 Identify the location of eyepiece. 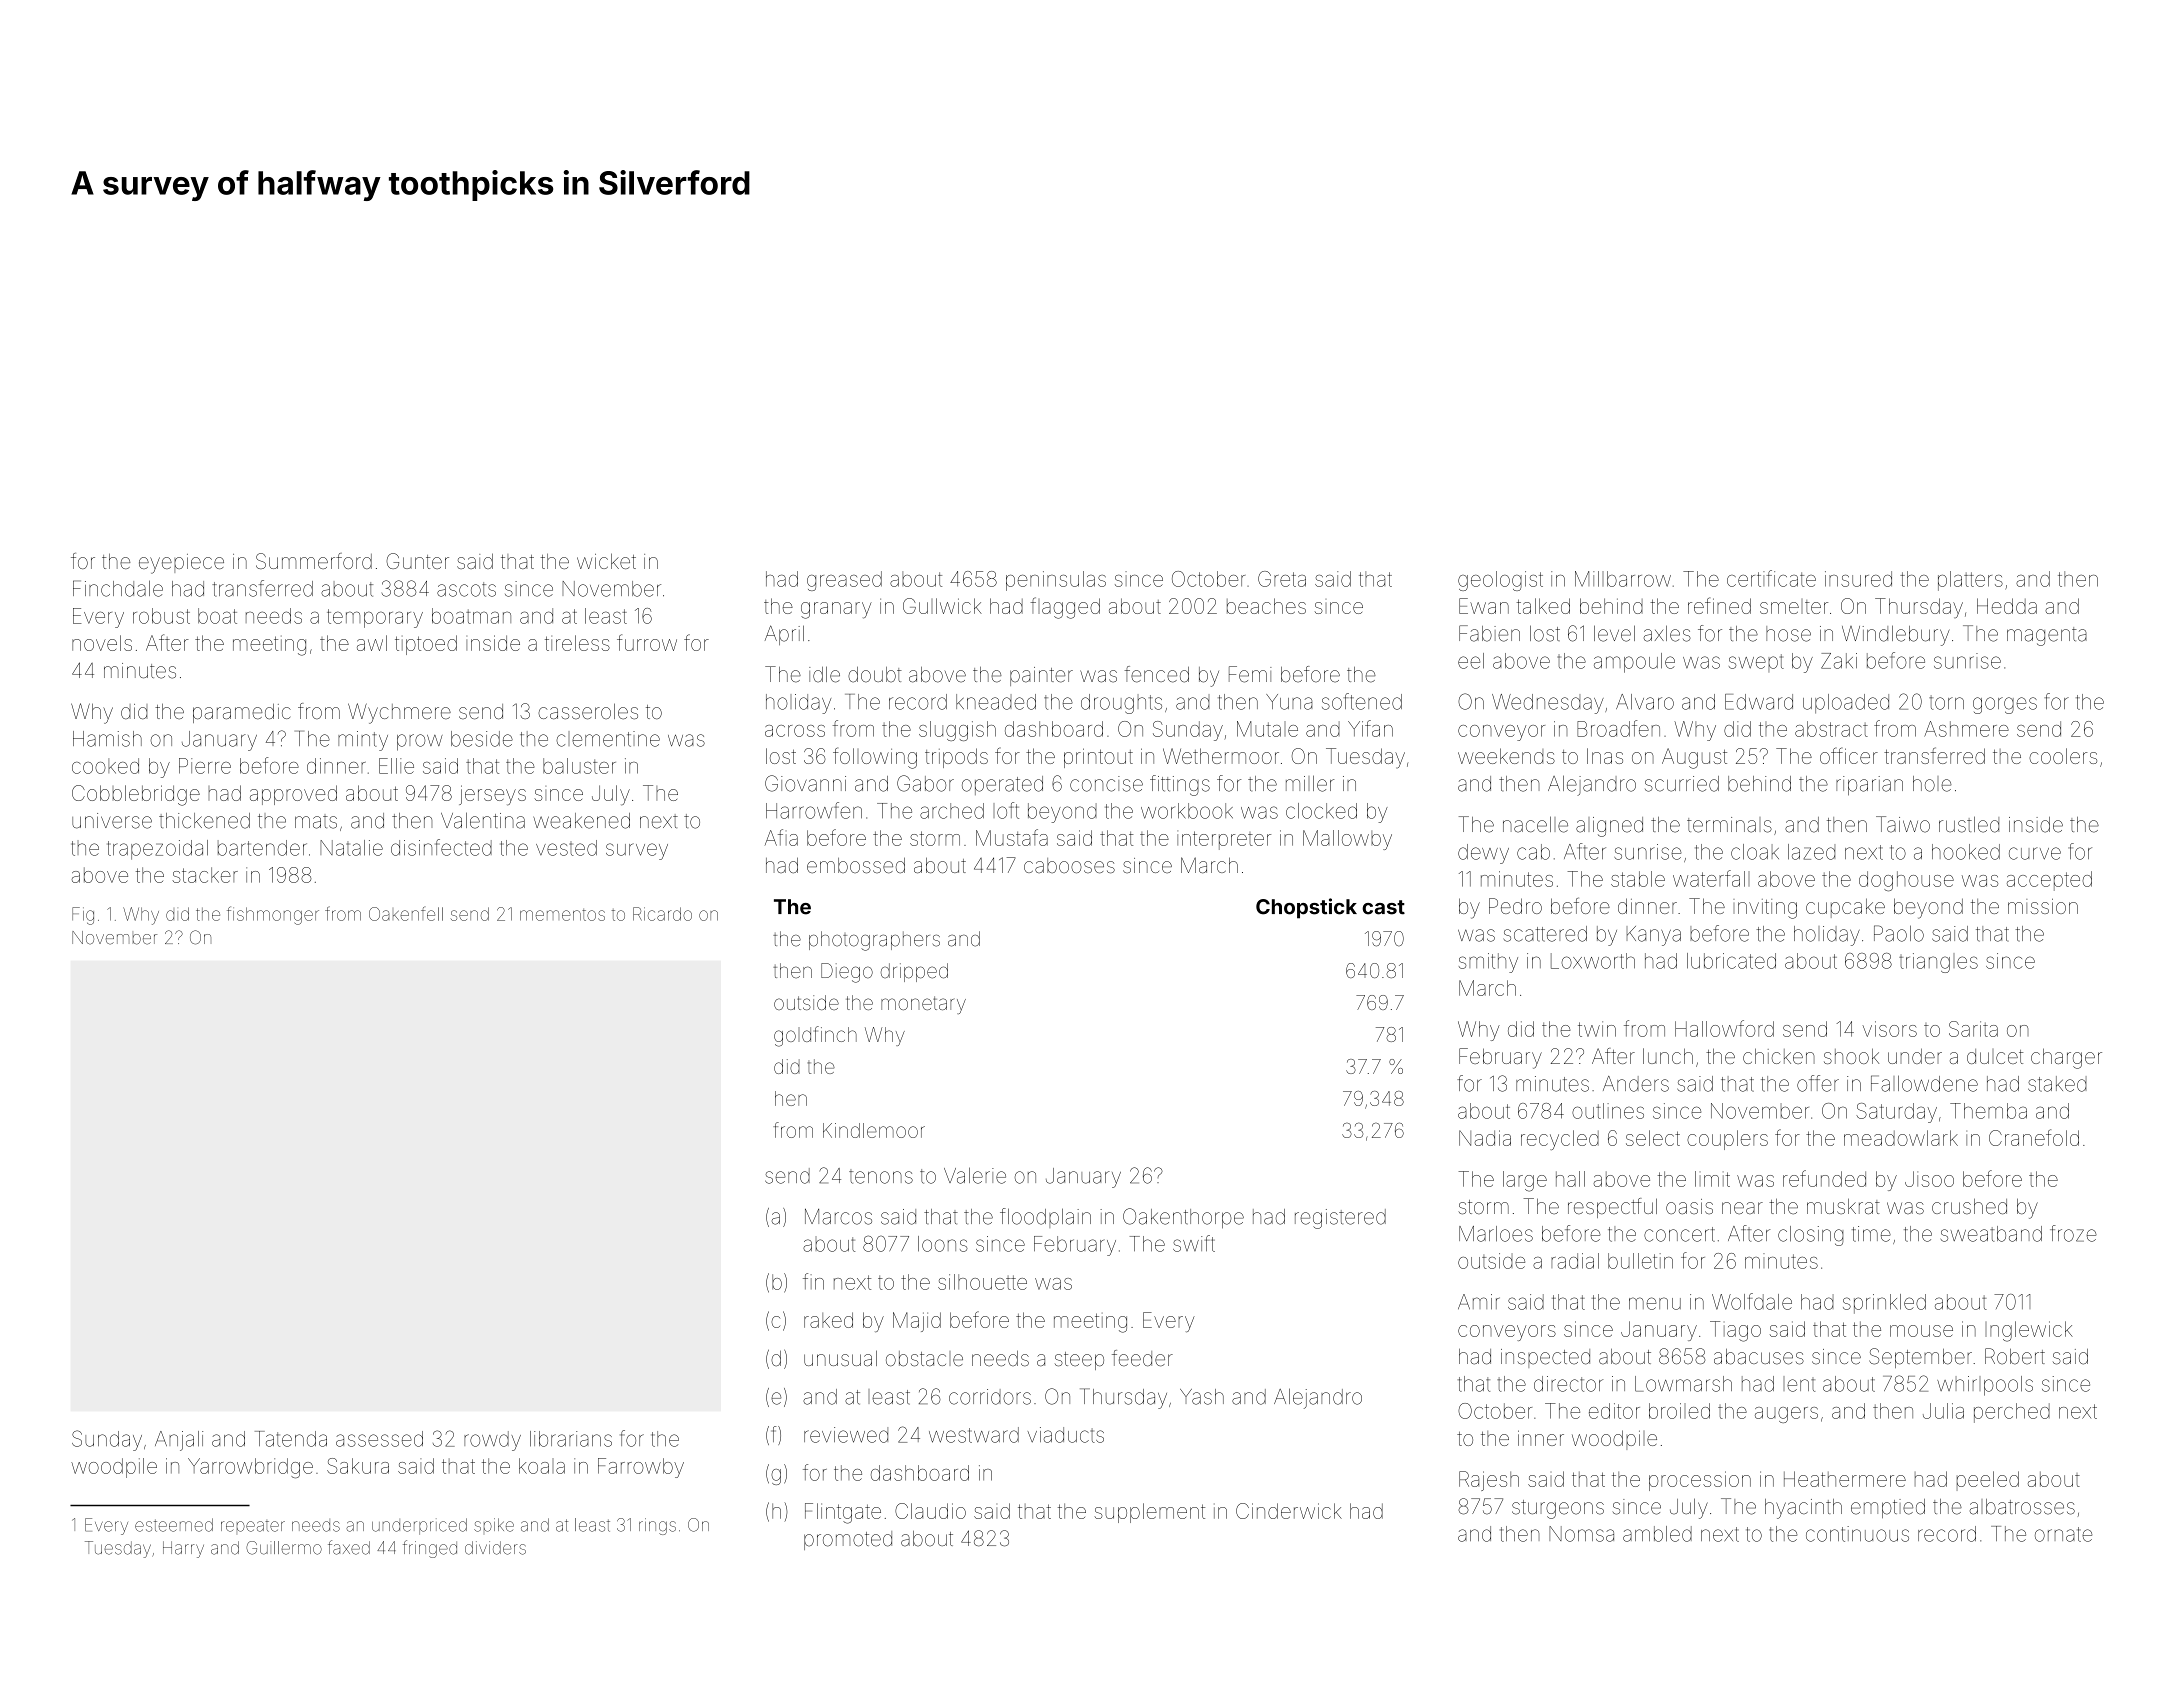
(181, 564).
